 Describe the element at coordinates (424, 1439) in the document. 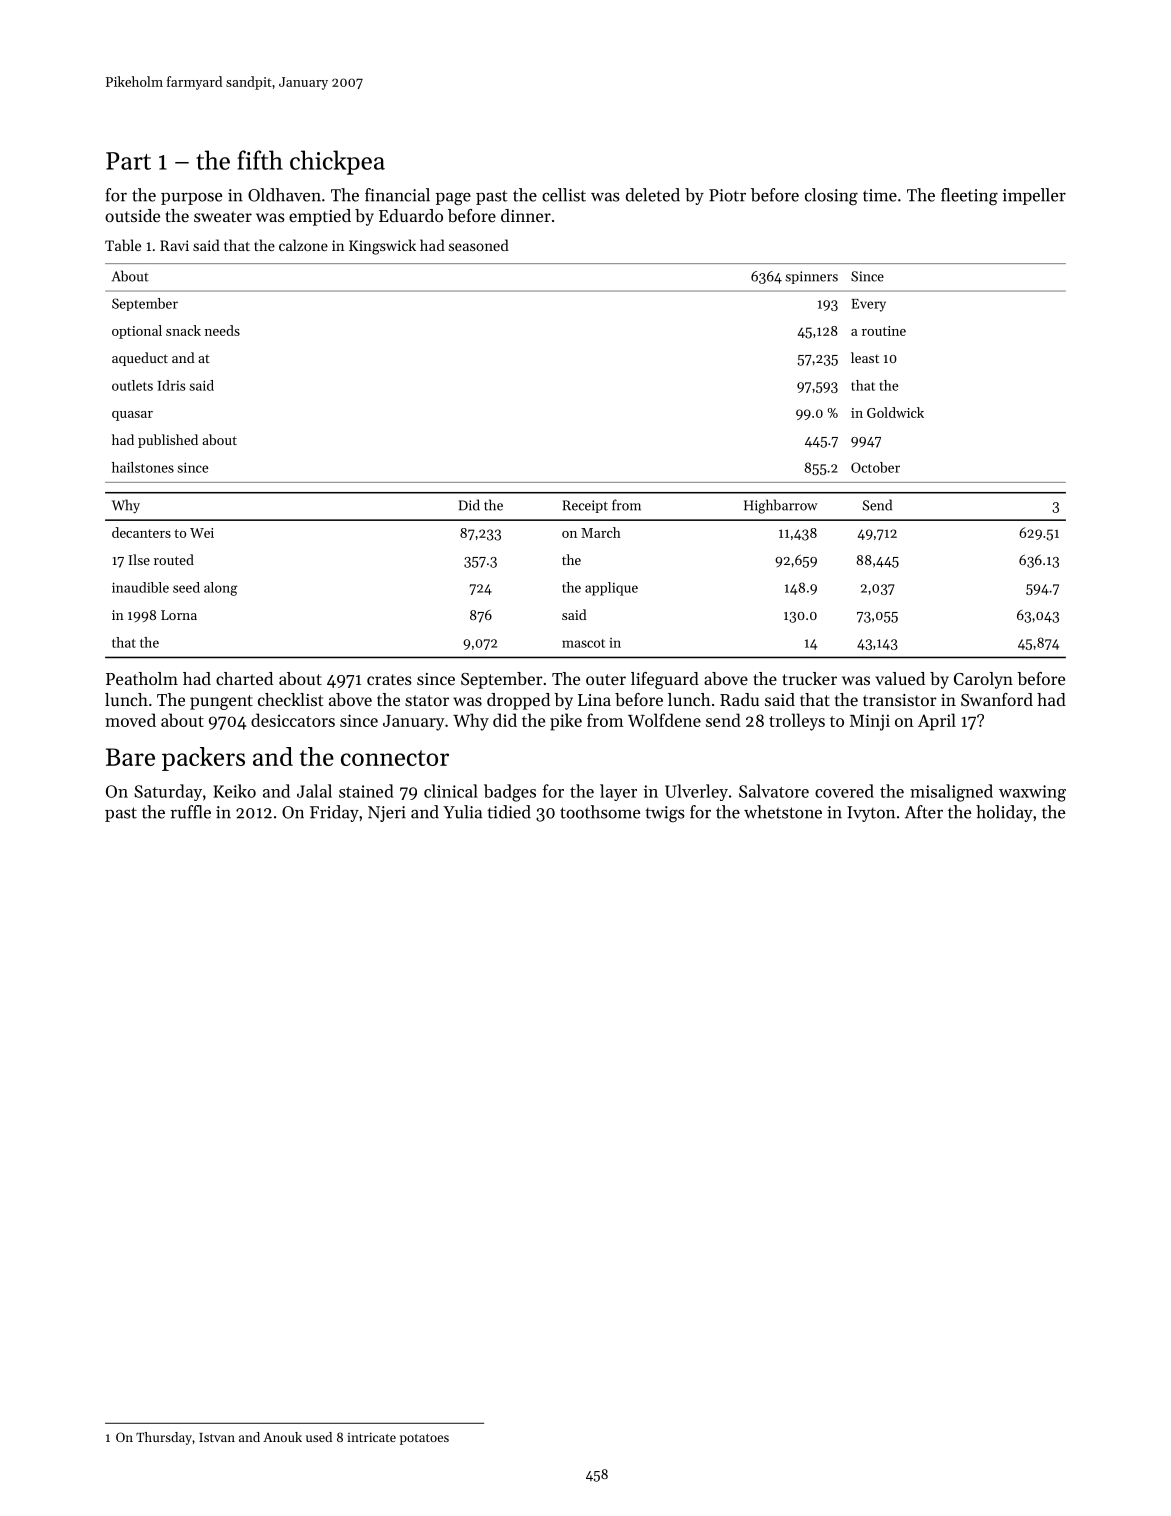

I see `potatoes` at that location.
